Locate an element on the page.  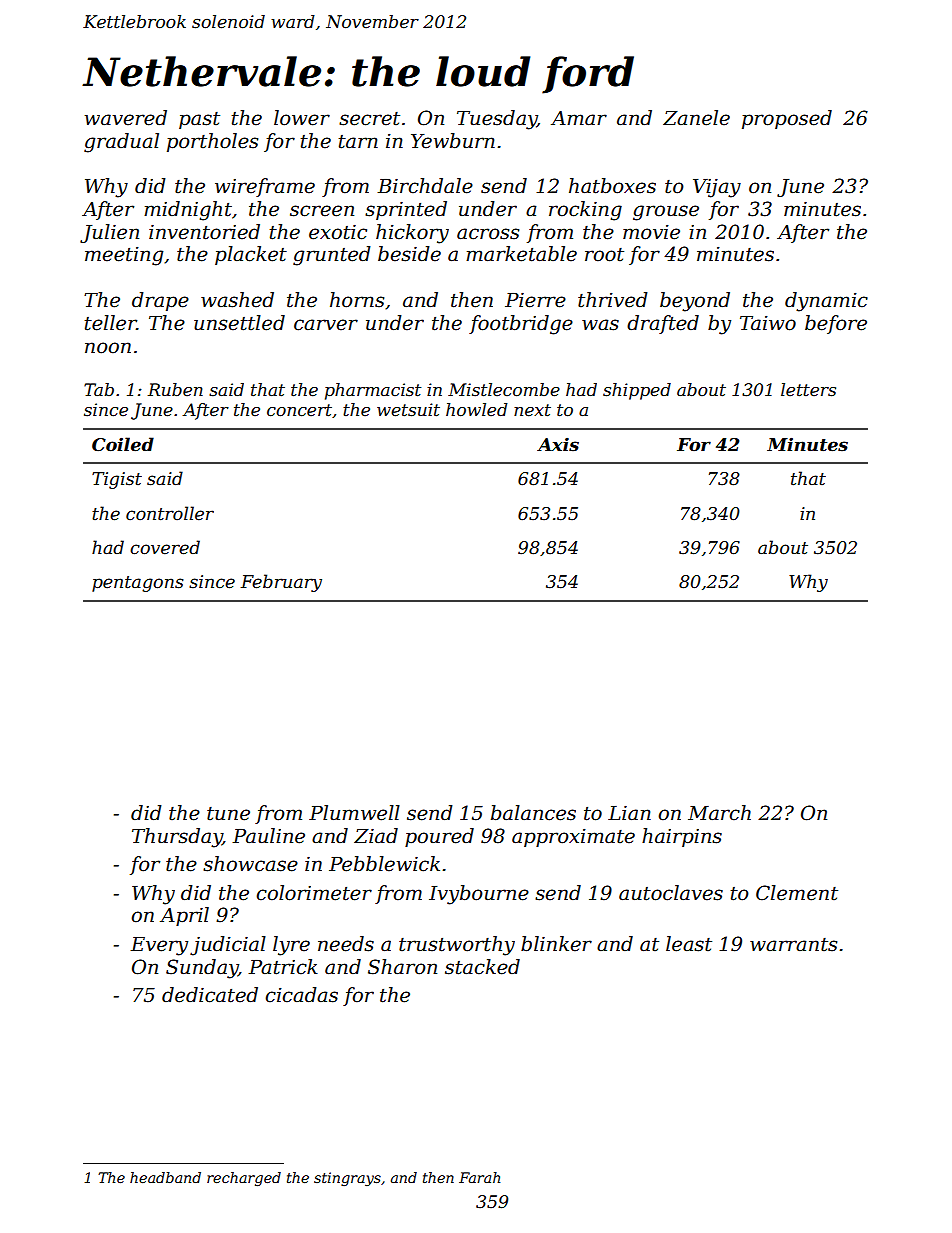
Thursday is located at coordinates (177, 838).
